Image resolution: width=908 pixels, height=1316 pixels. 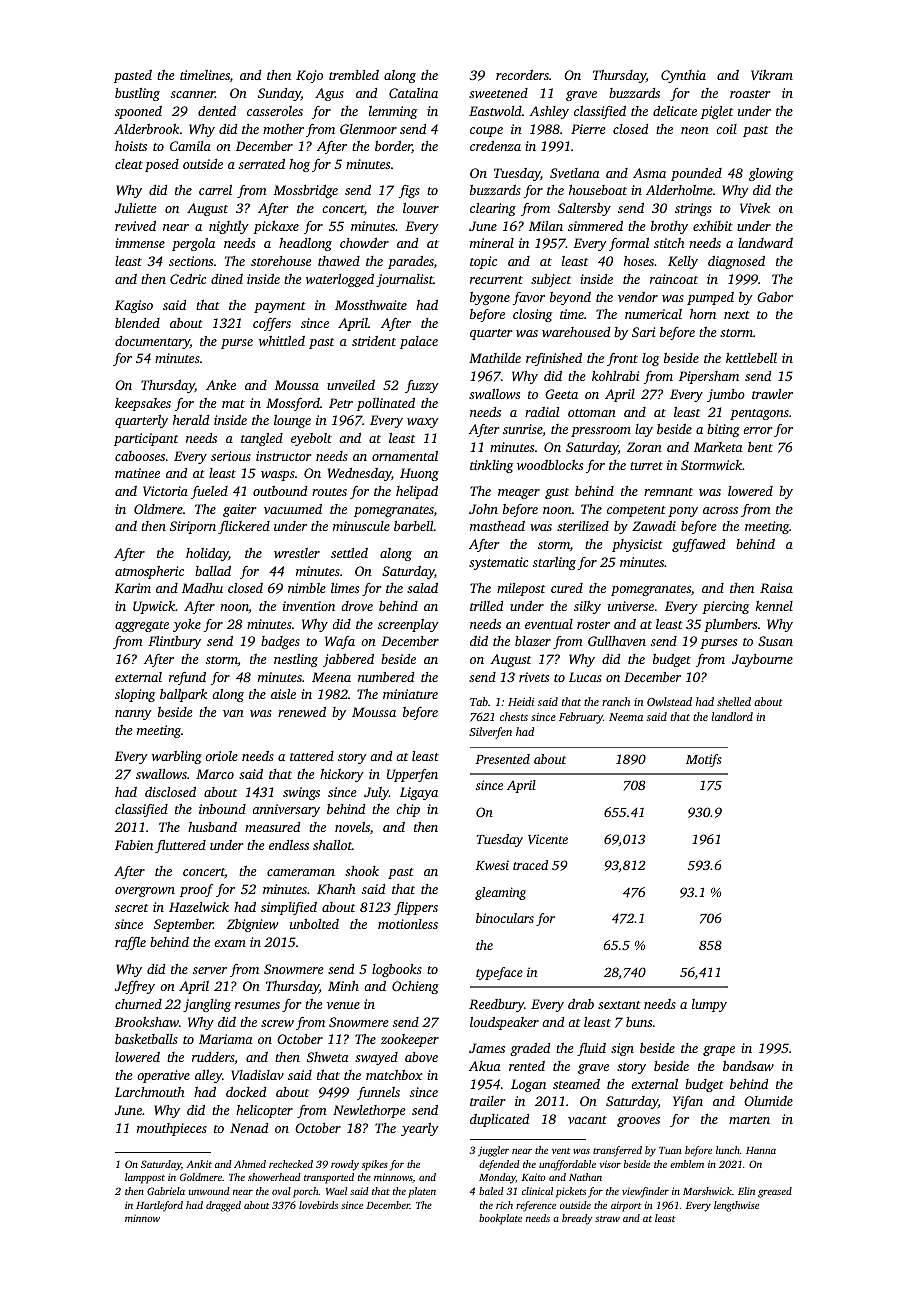 I want to click on renewed, so click(x=302, y=712).
